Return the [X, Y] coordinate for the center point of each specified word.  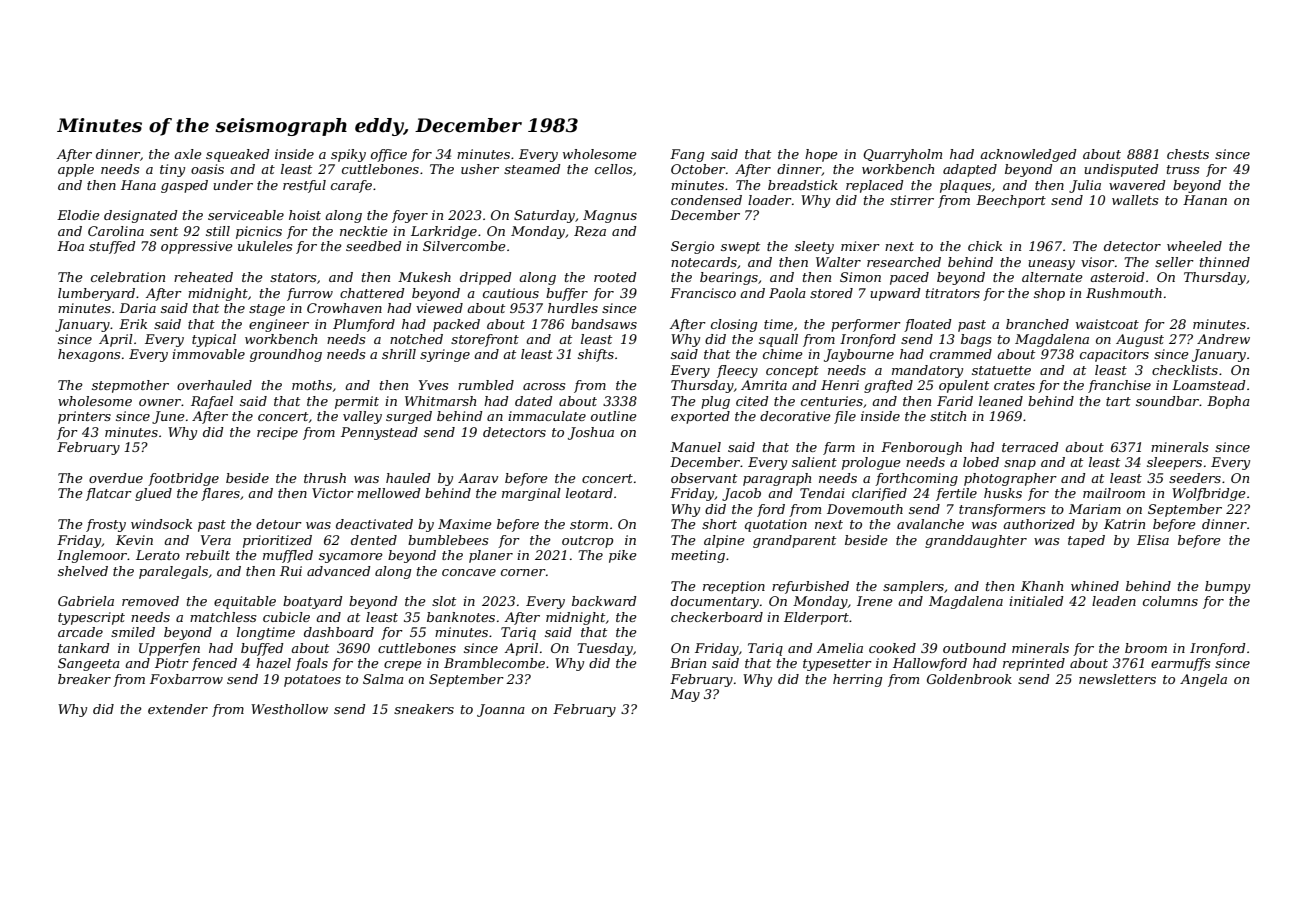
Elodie [78, 215]
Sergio [692, 247]
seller [1174, 262]
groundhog [286, 355]
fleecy [737, 371]
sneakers [424, 709]
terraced [1030, 447]
